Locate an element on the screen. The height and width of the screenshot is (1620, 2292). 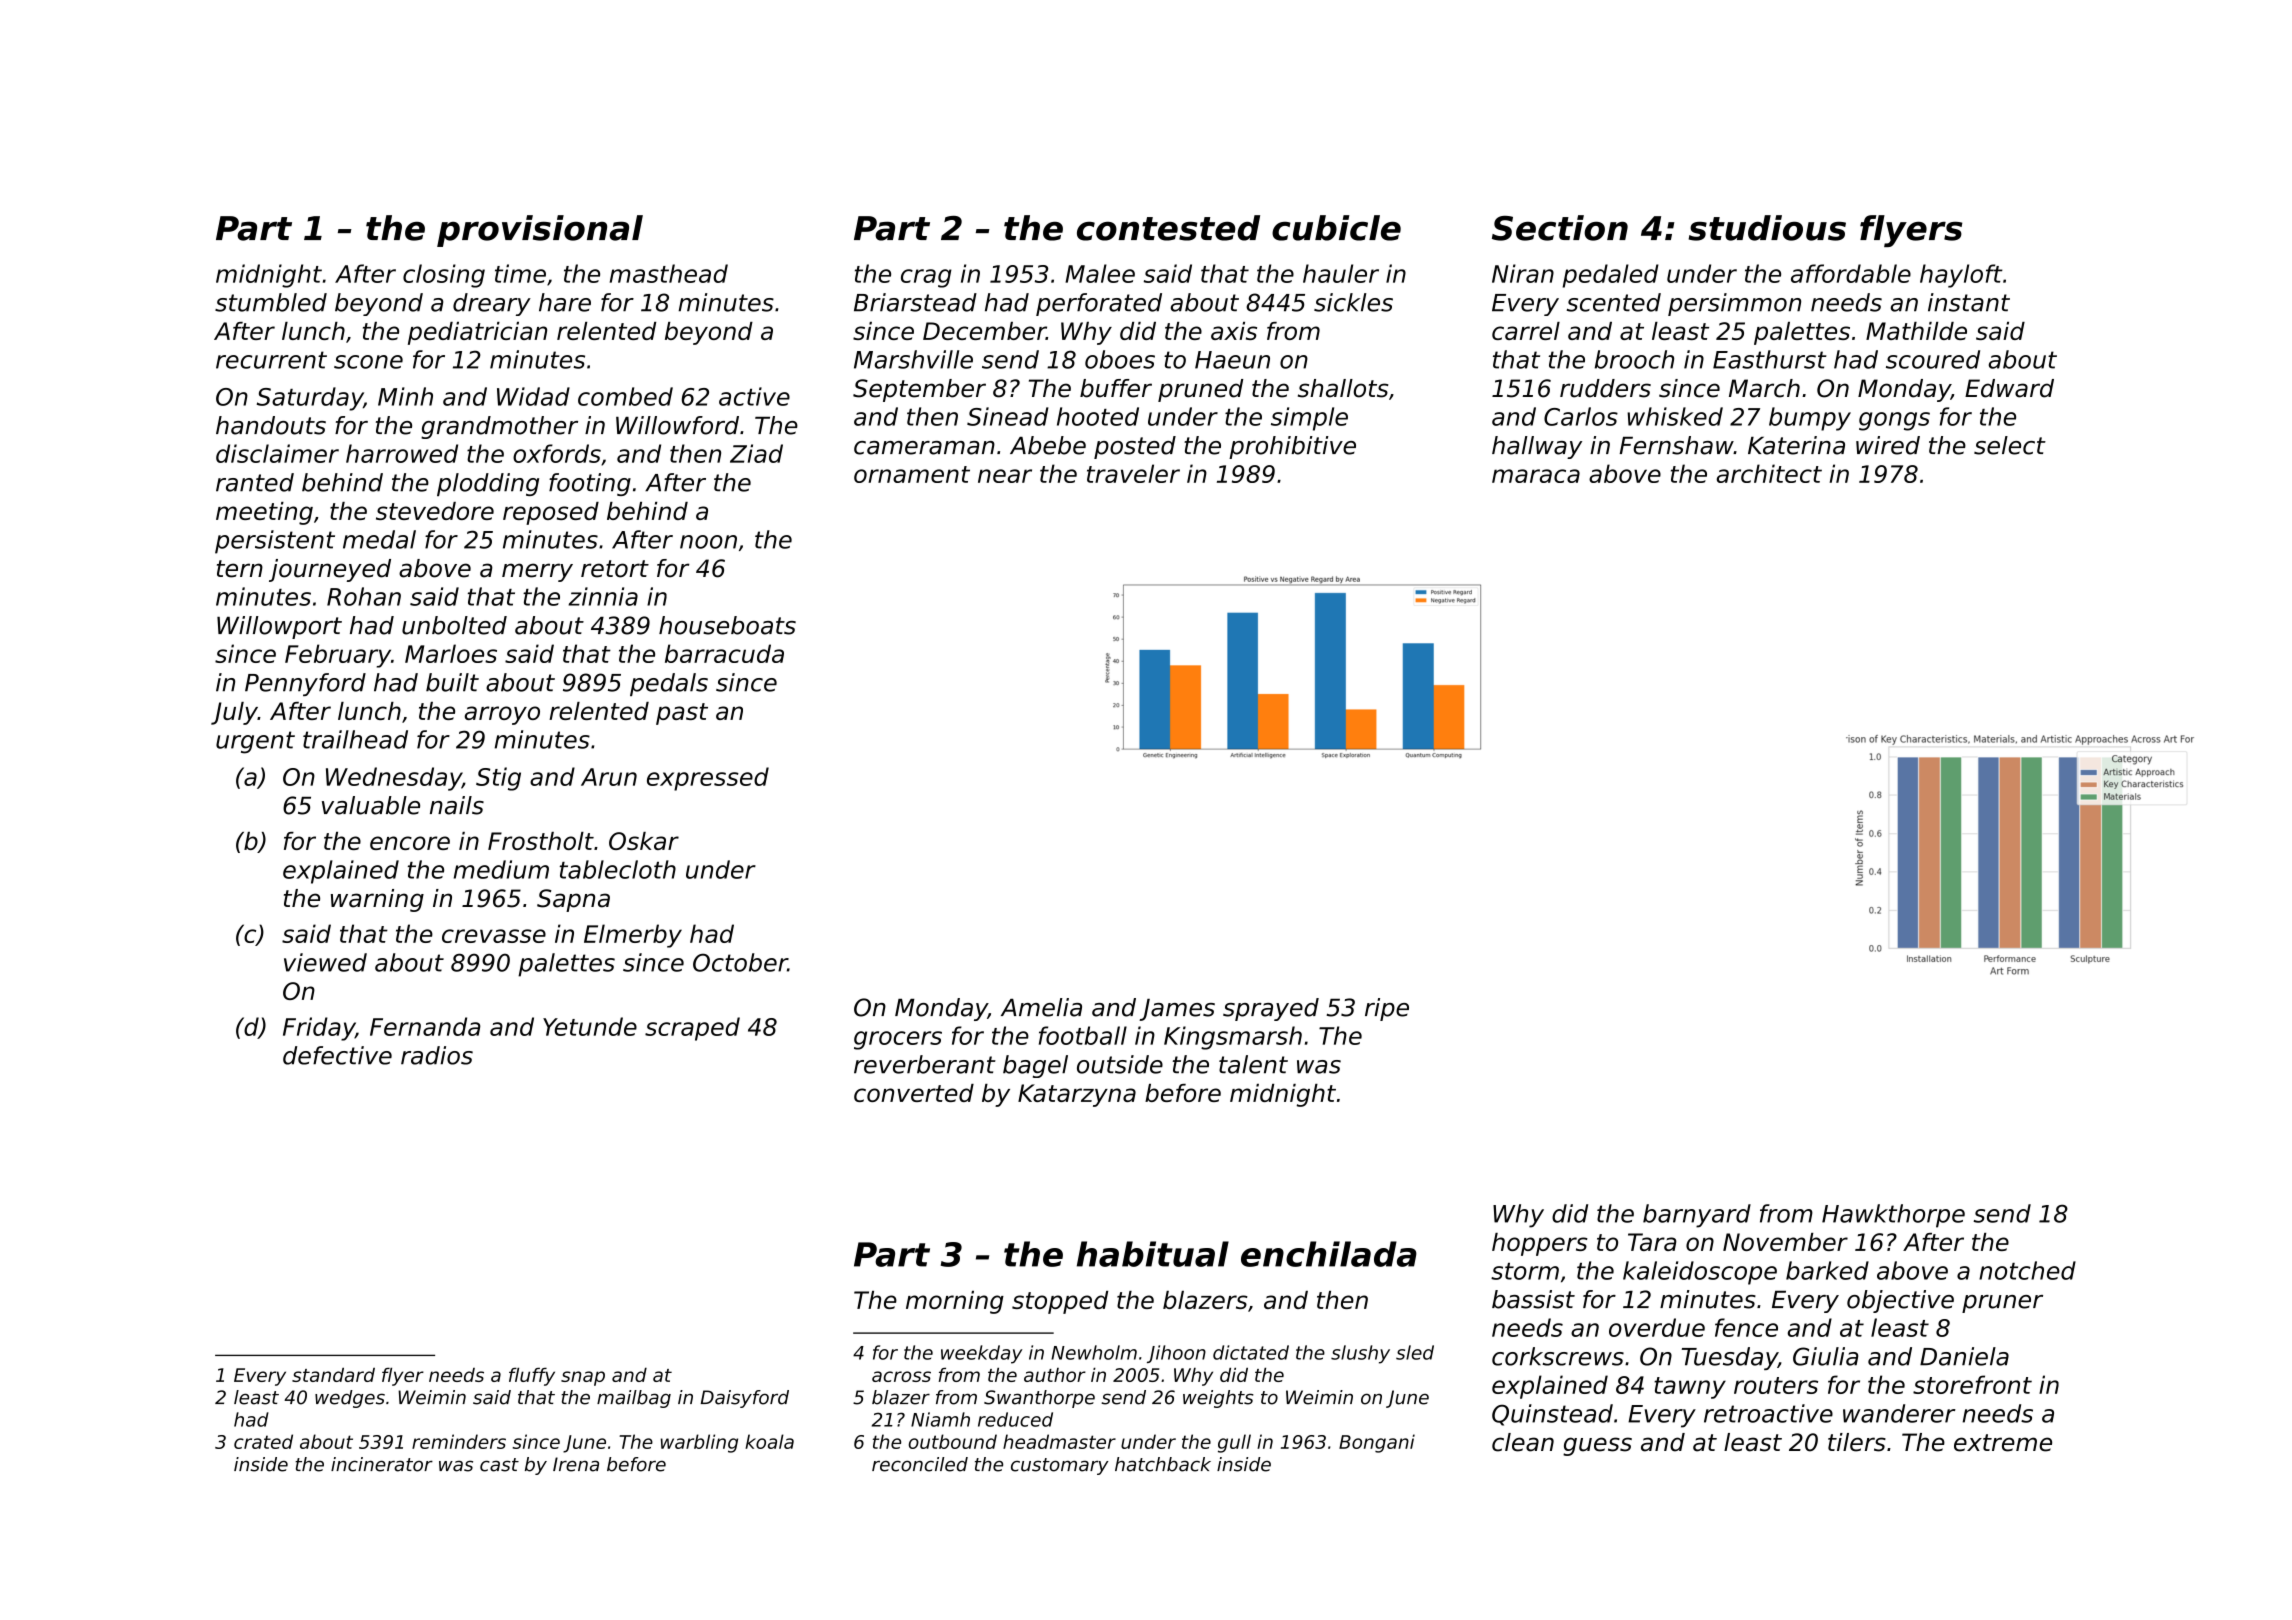
standard is located at coordinates (333, 1375).
